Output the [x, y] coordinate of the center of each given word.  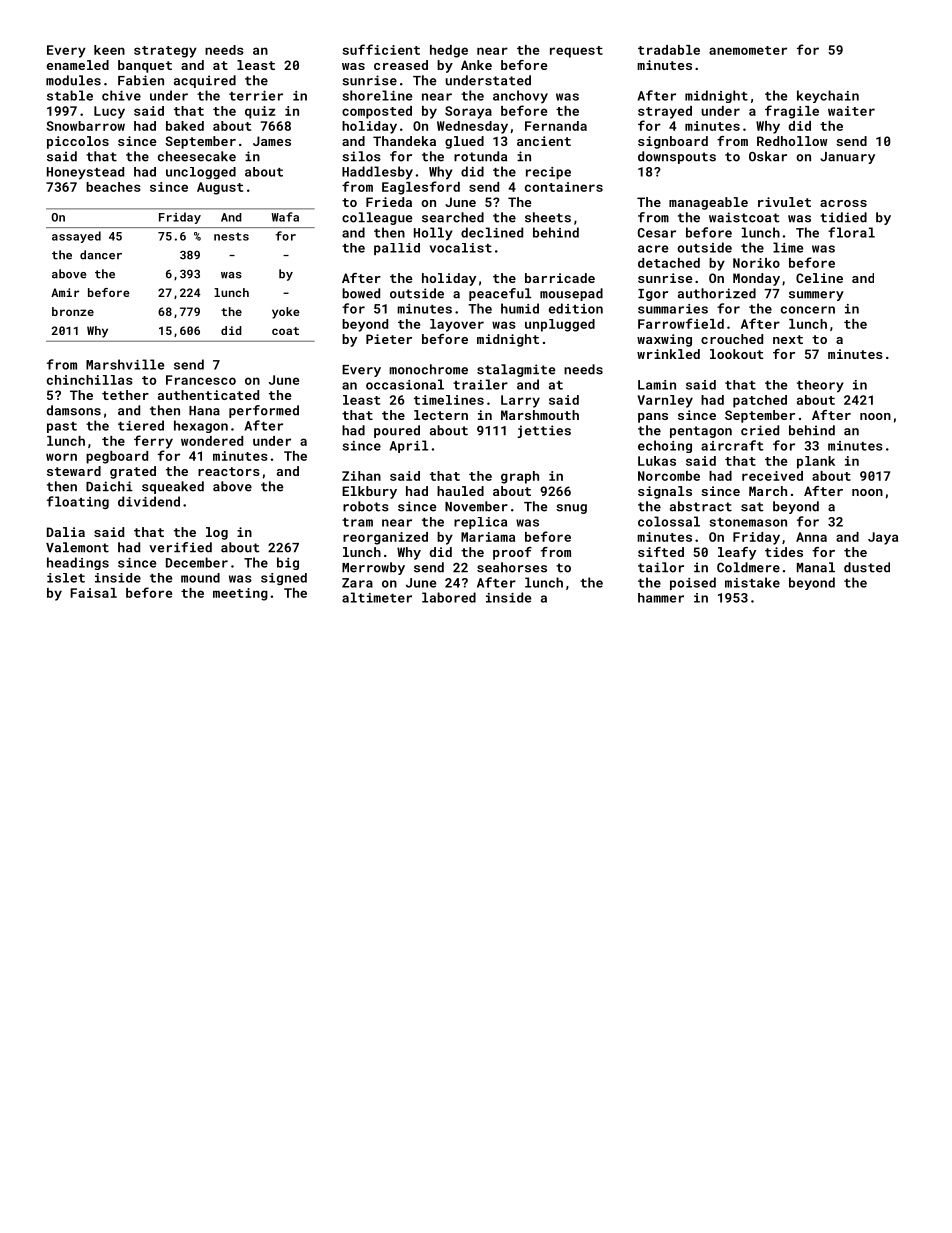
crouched [732, 339]
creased [401, 65]
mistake [752, 582]
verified [180, 547]
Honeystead [85, 173]
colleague [377, 218]
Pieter [389, 339]
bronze [73, 311]
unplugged [560, 325]
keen [109, 50]
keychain [828, 96]
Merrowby [373, 568]
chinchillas [90, 380]
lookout [736, 354]
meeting [240, 594]
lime [788, 247]
